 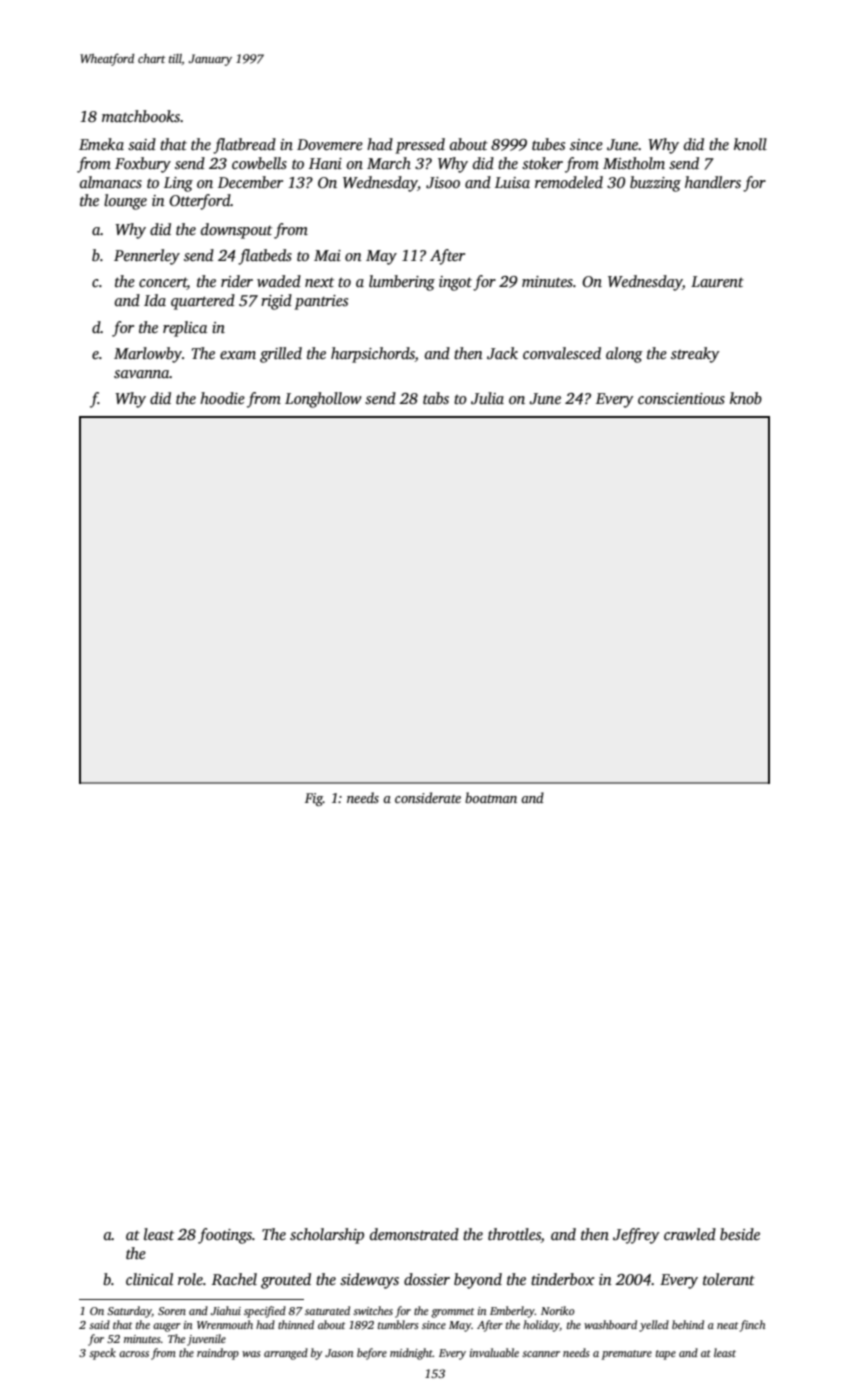 I want to click on boatman, so click(x=491, y=797).
